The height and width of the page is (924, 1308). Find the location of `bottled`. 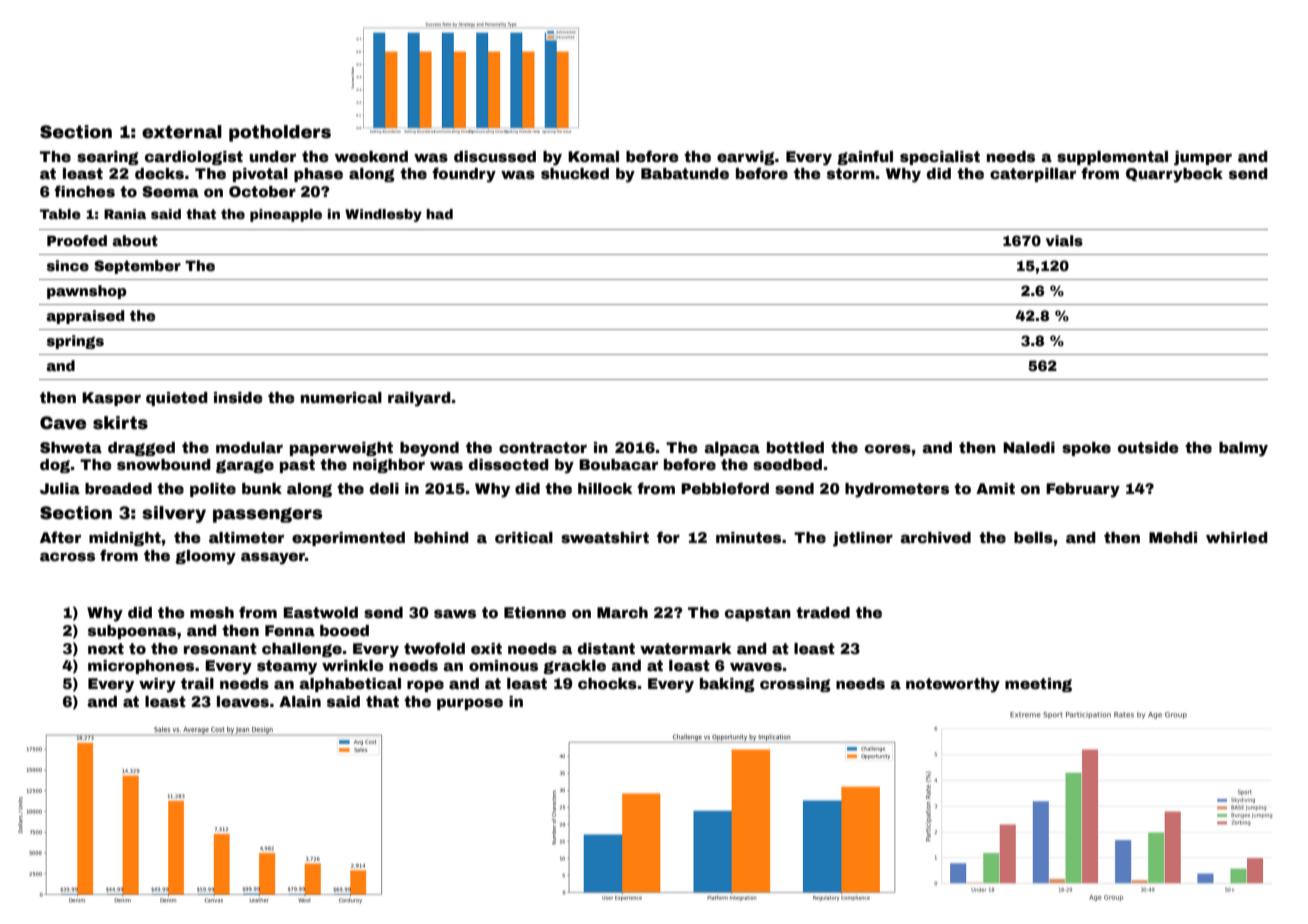

bottled is located at coordinates (795, 447).
